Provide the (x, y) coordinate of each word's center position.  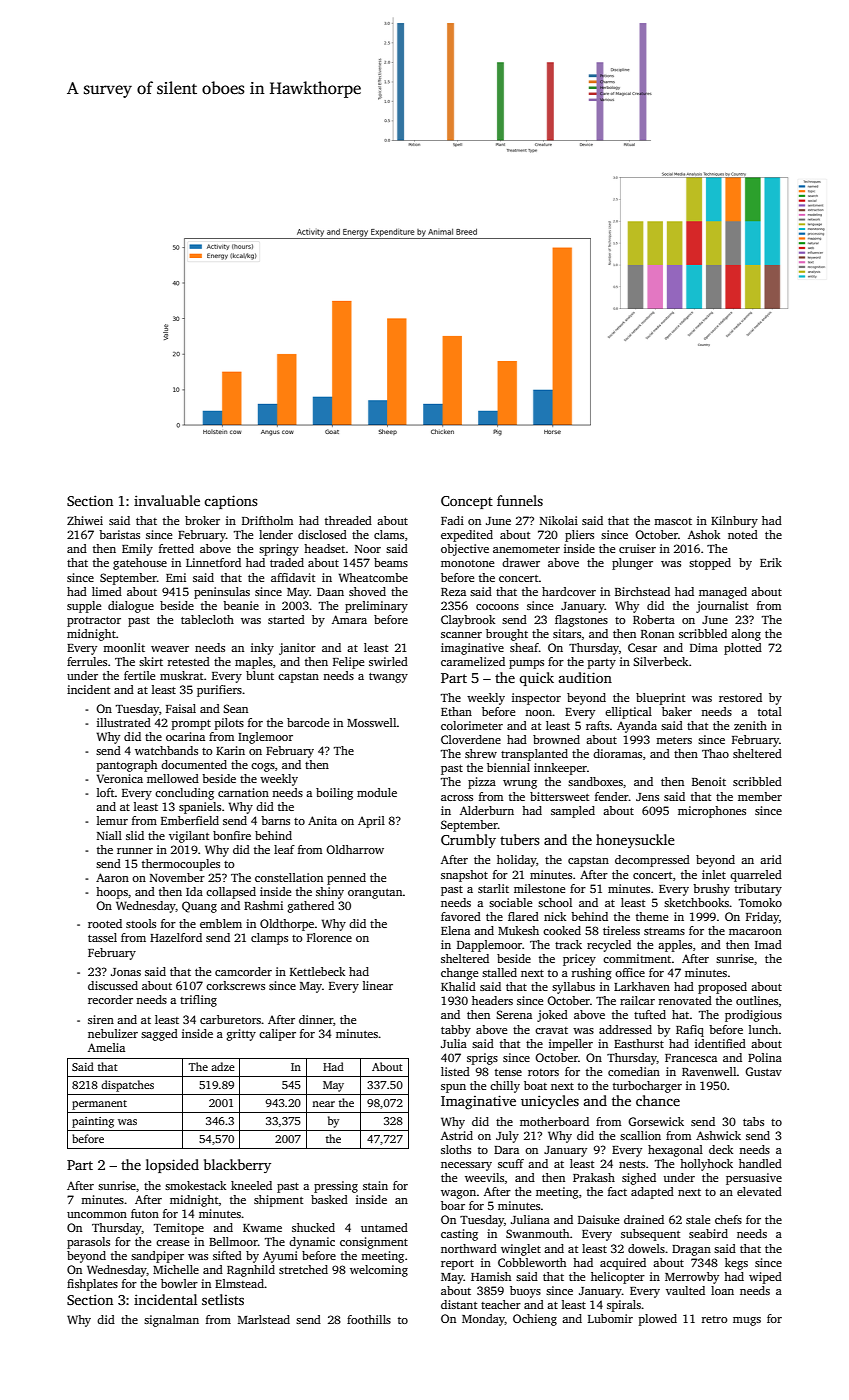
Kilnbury (734, 522)
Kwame (262, 1228)
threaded (348, 520)
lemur (112, 820)
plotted (743, 649)
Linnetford (213, 562)
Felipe (348, 663)
